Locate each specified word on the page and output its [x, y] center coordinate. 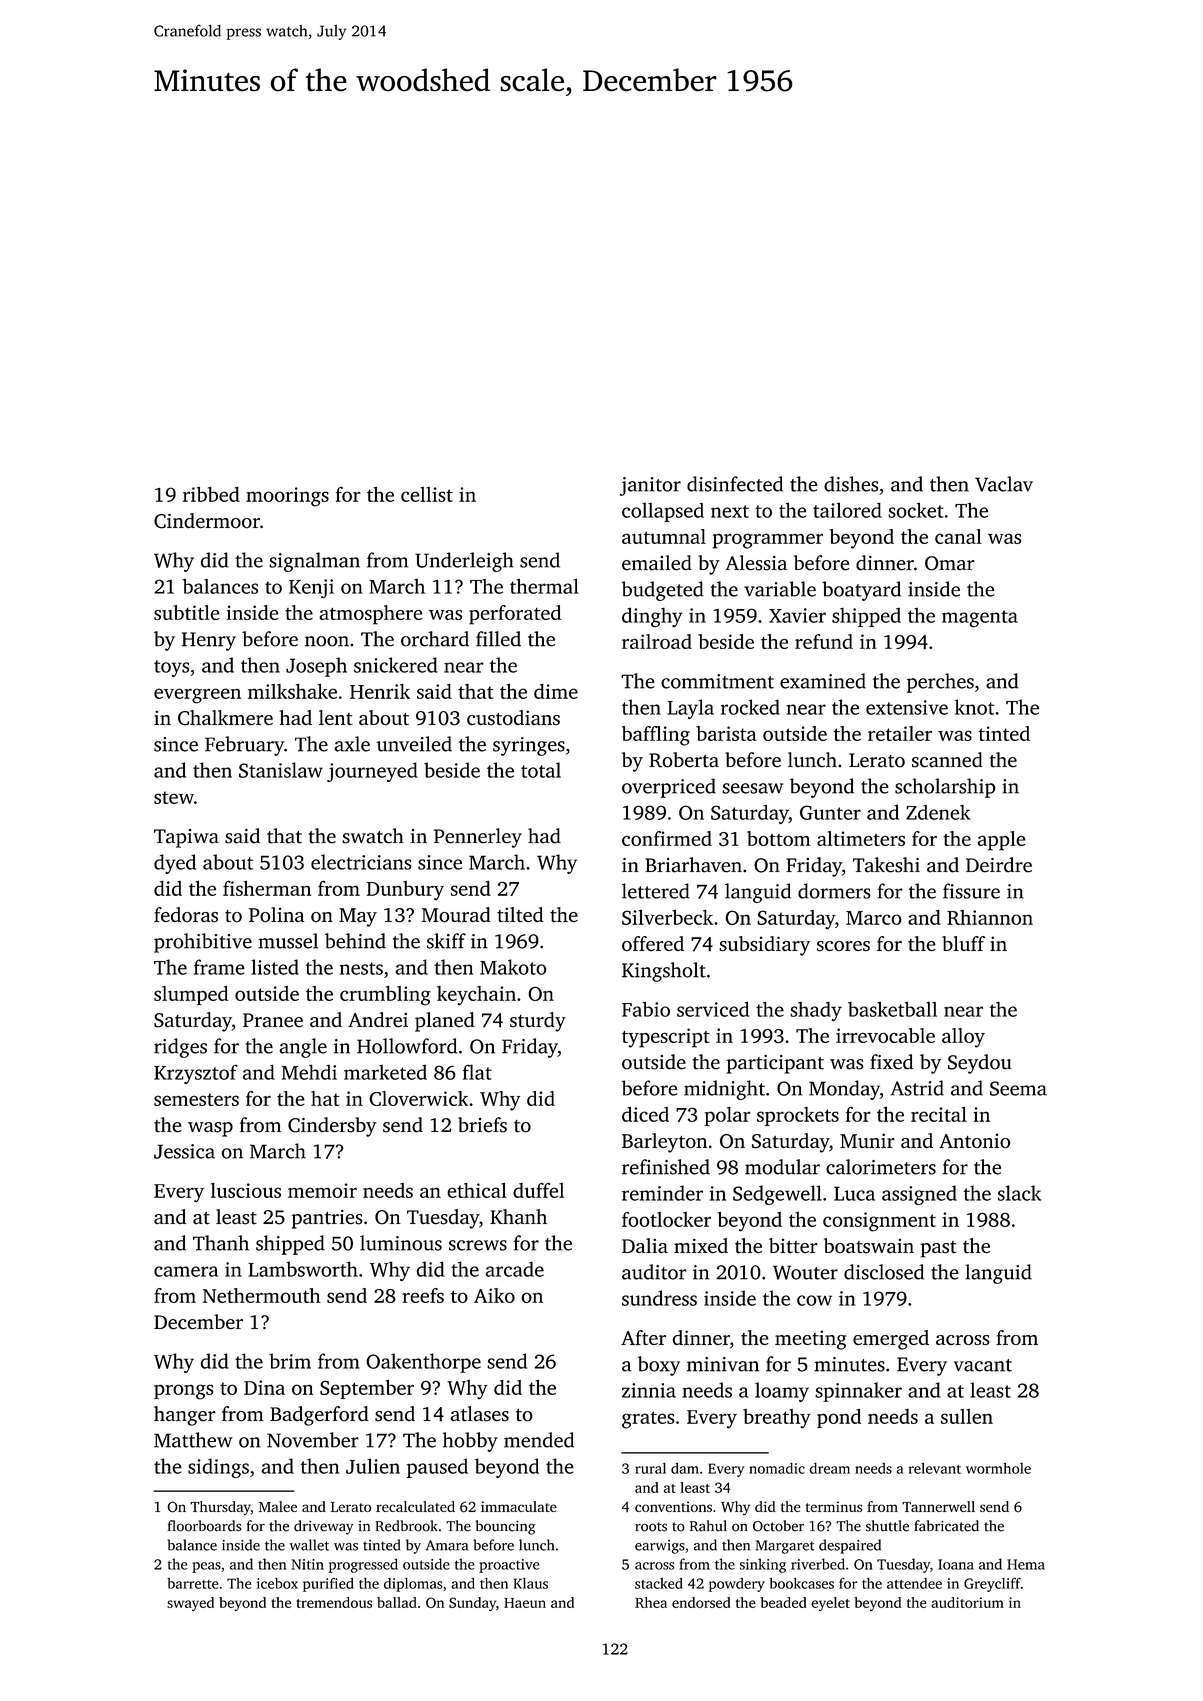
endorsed [701, 1602]
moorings [287, 497]
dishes [851, 484]
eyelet [830, 1604]
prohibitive [203, 943]
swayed [190, 1604]
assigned [919, 1195]
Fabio [646, 1009]
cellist [427, 494]
